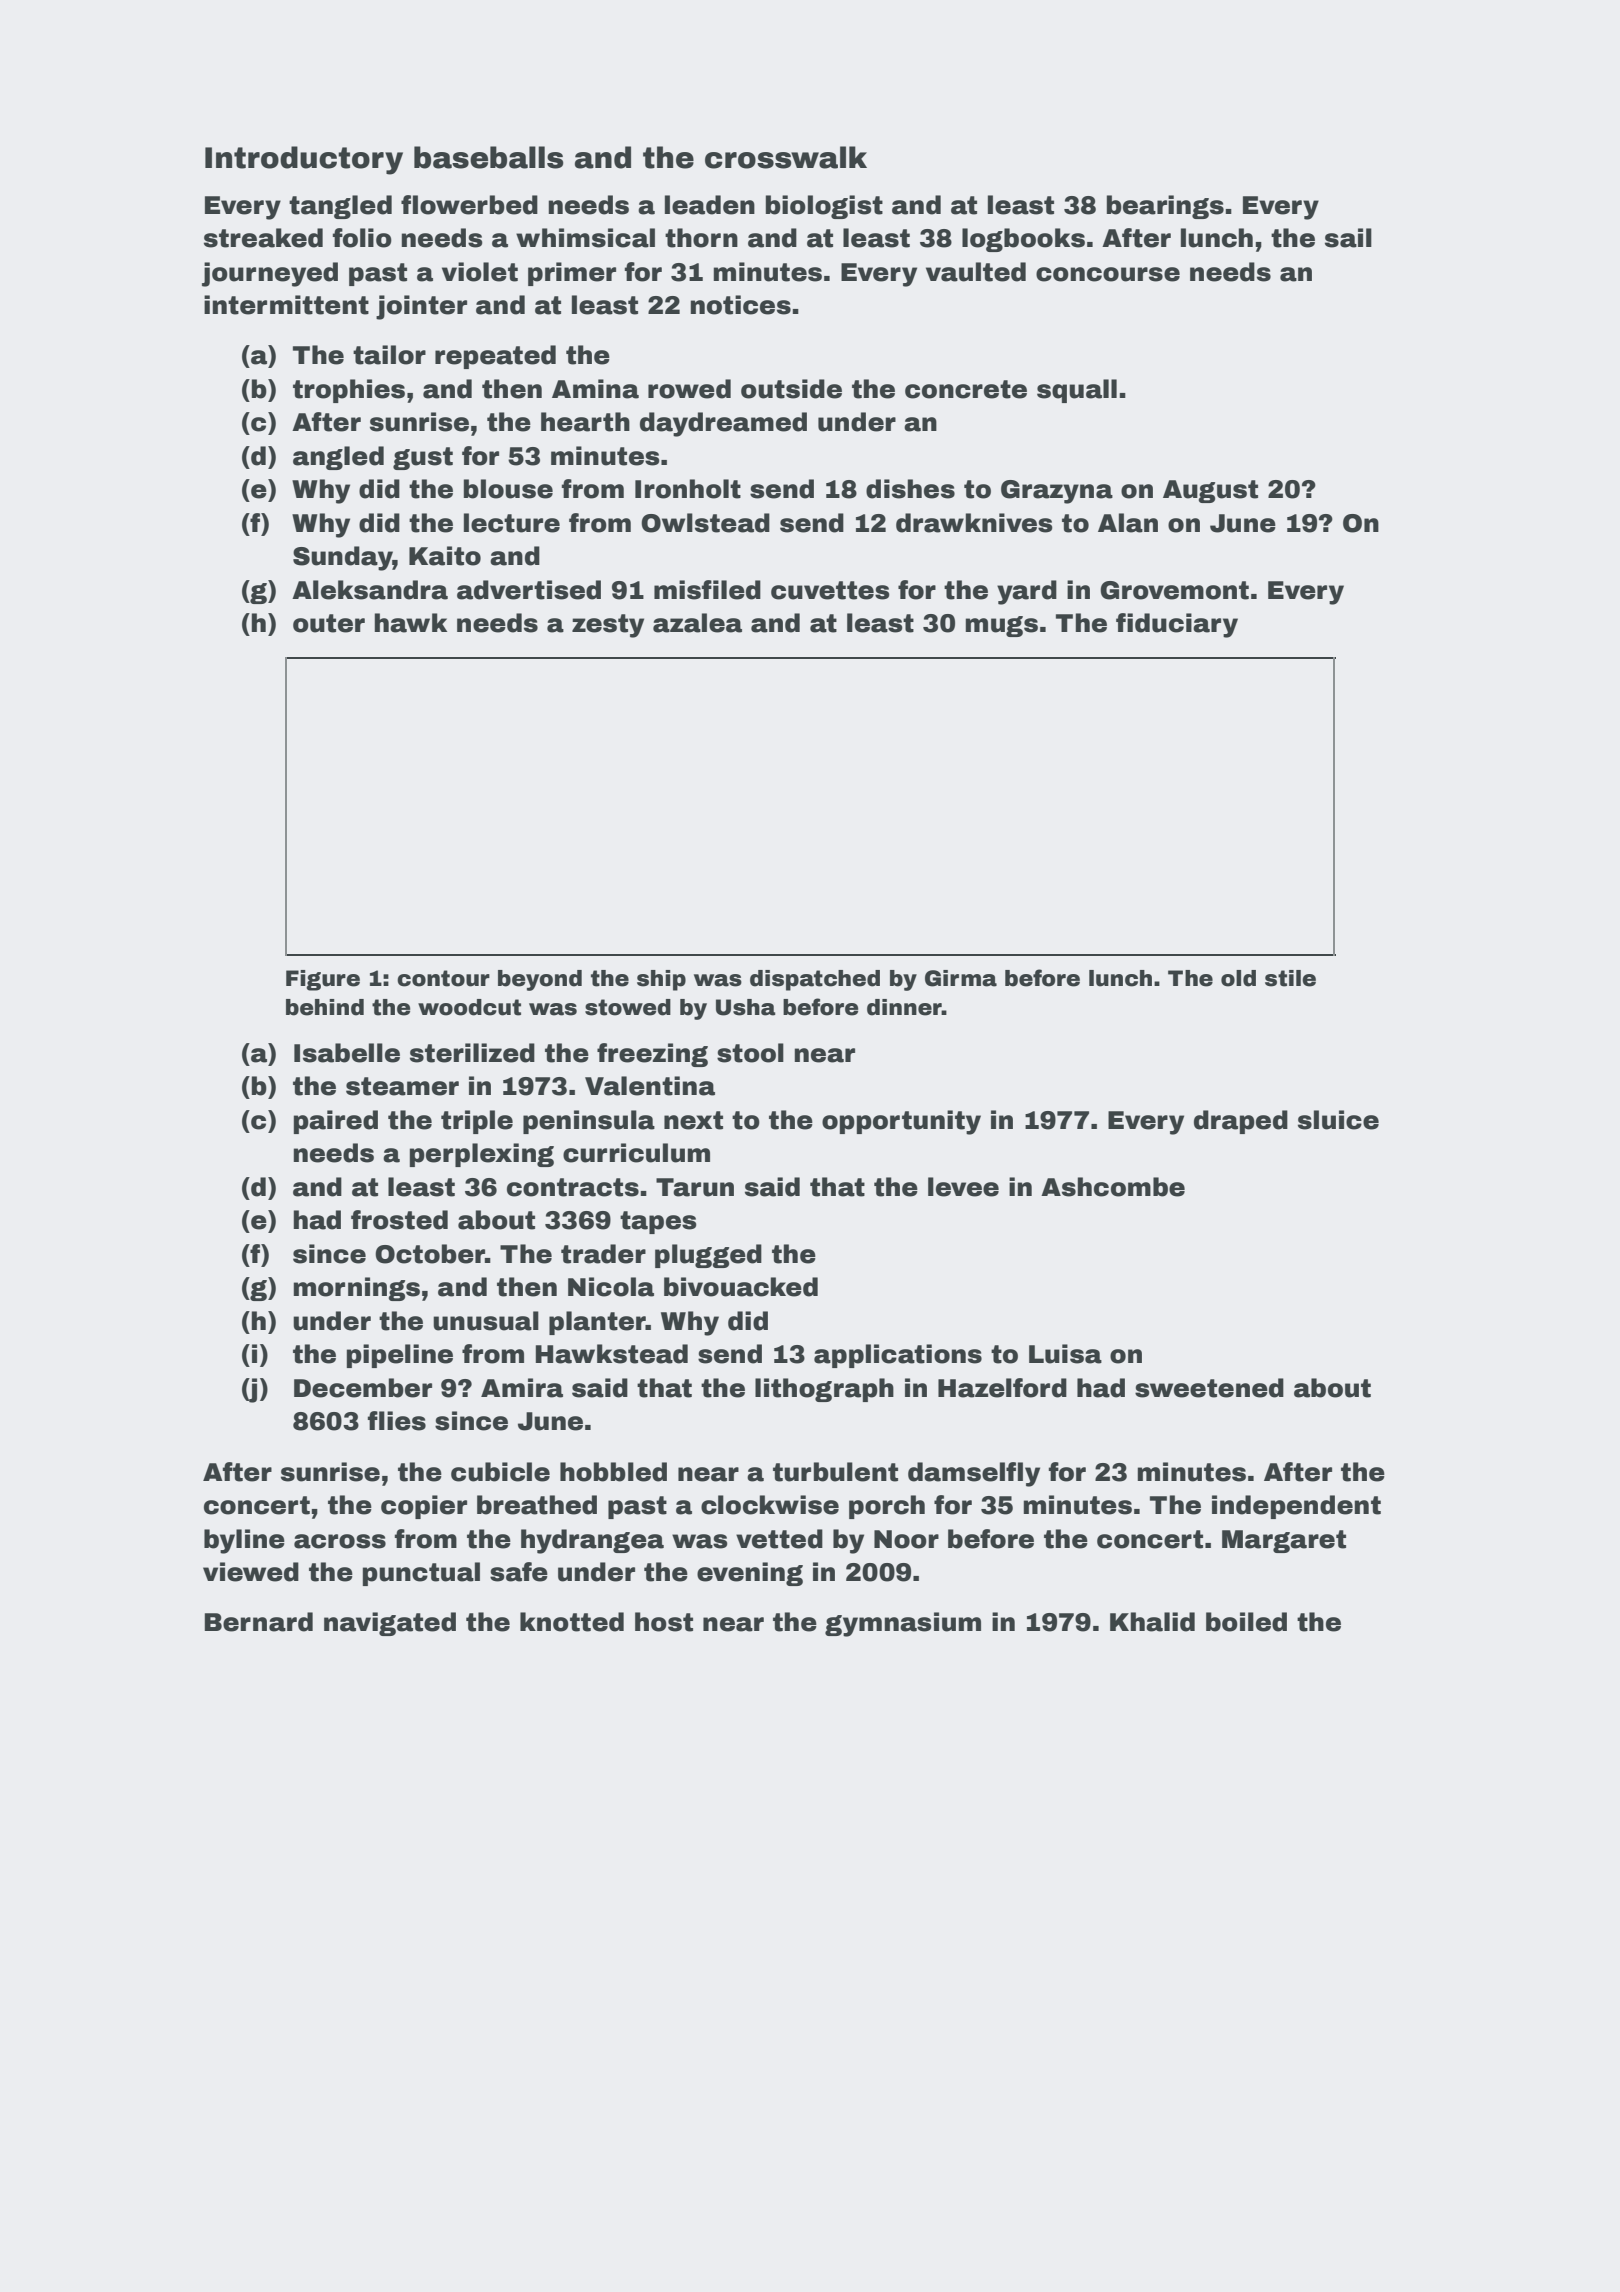 Image resolution: width=1620 pixels, height=2292 pixels. What do you see at coordinates (1001, 626) in the screenshot?
I see `mugs` at bounding box center [1001, 626].
